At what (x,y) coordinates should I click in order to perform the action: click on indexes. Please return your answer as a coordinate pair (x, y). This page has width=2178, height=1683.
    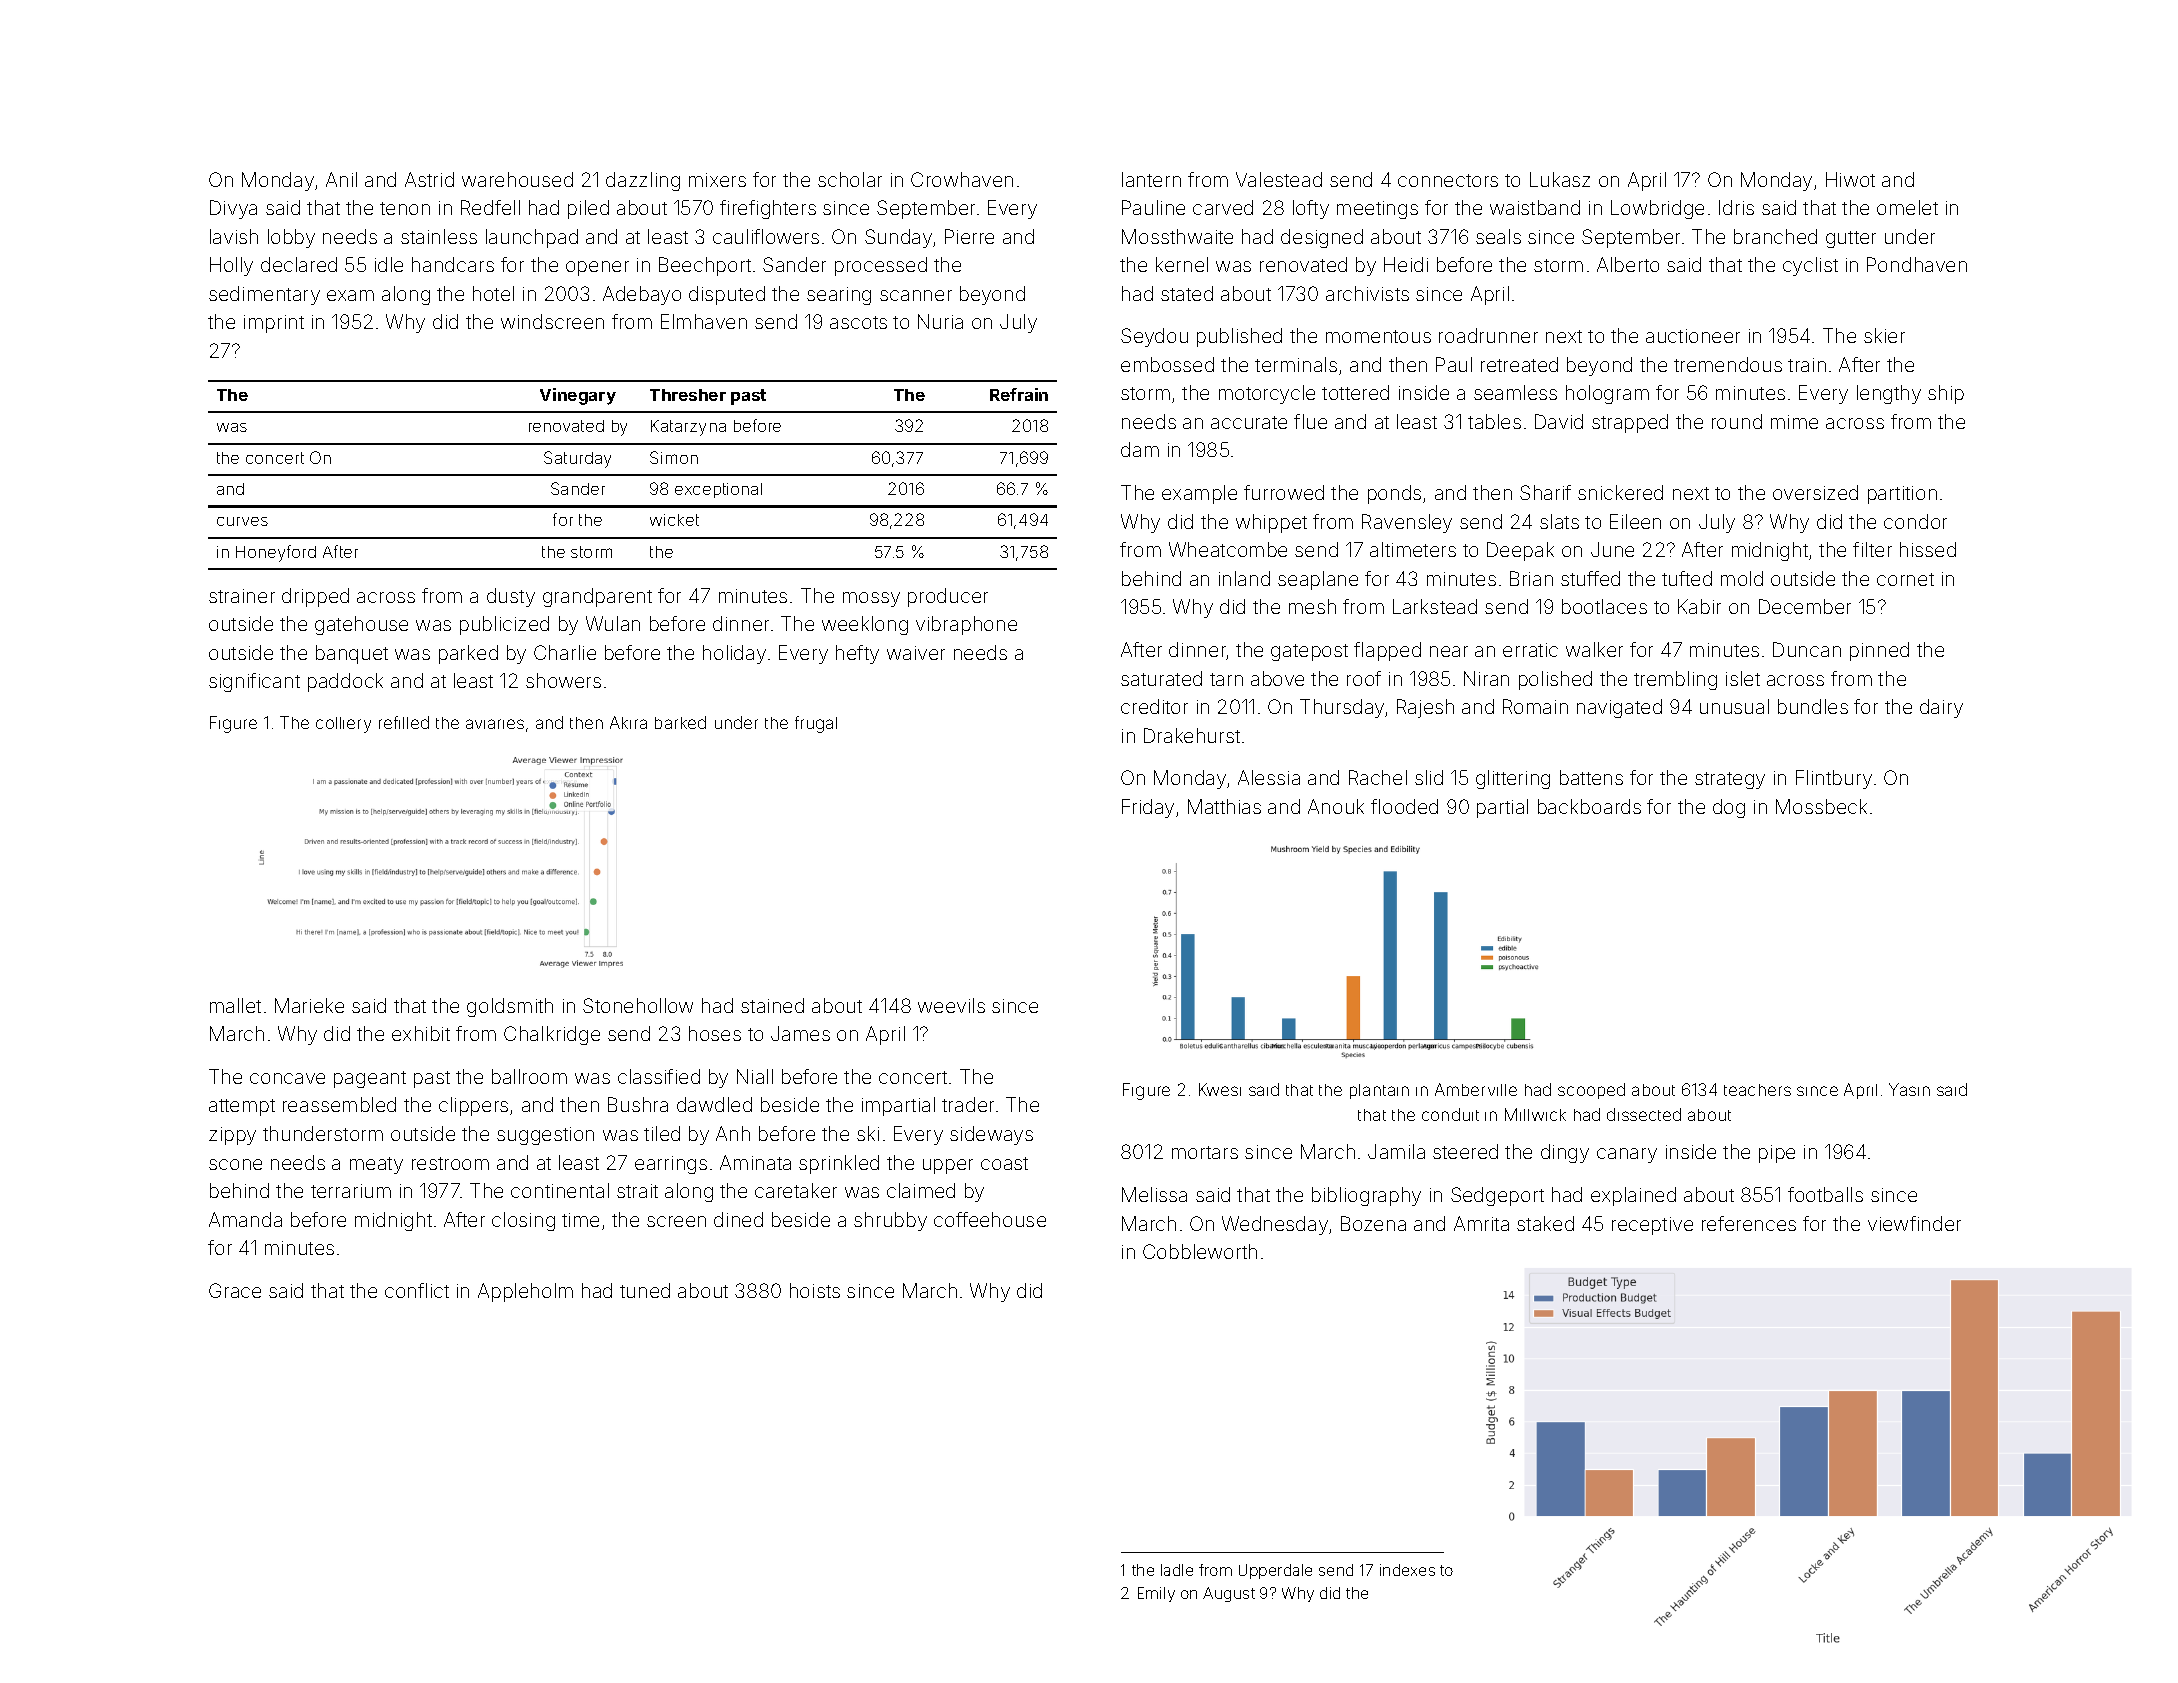
    Looking at the image, I should click on (1407, 1570).
